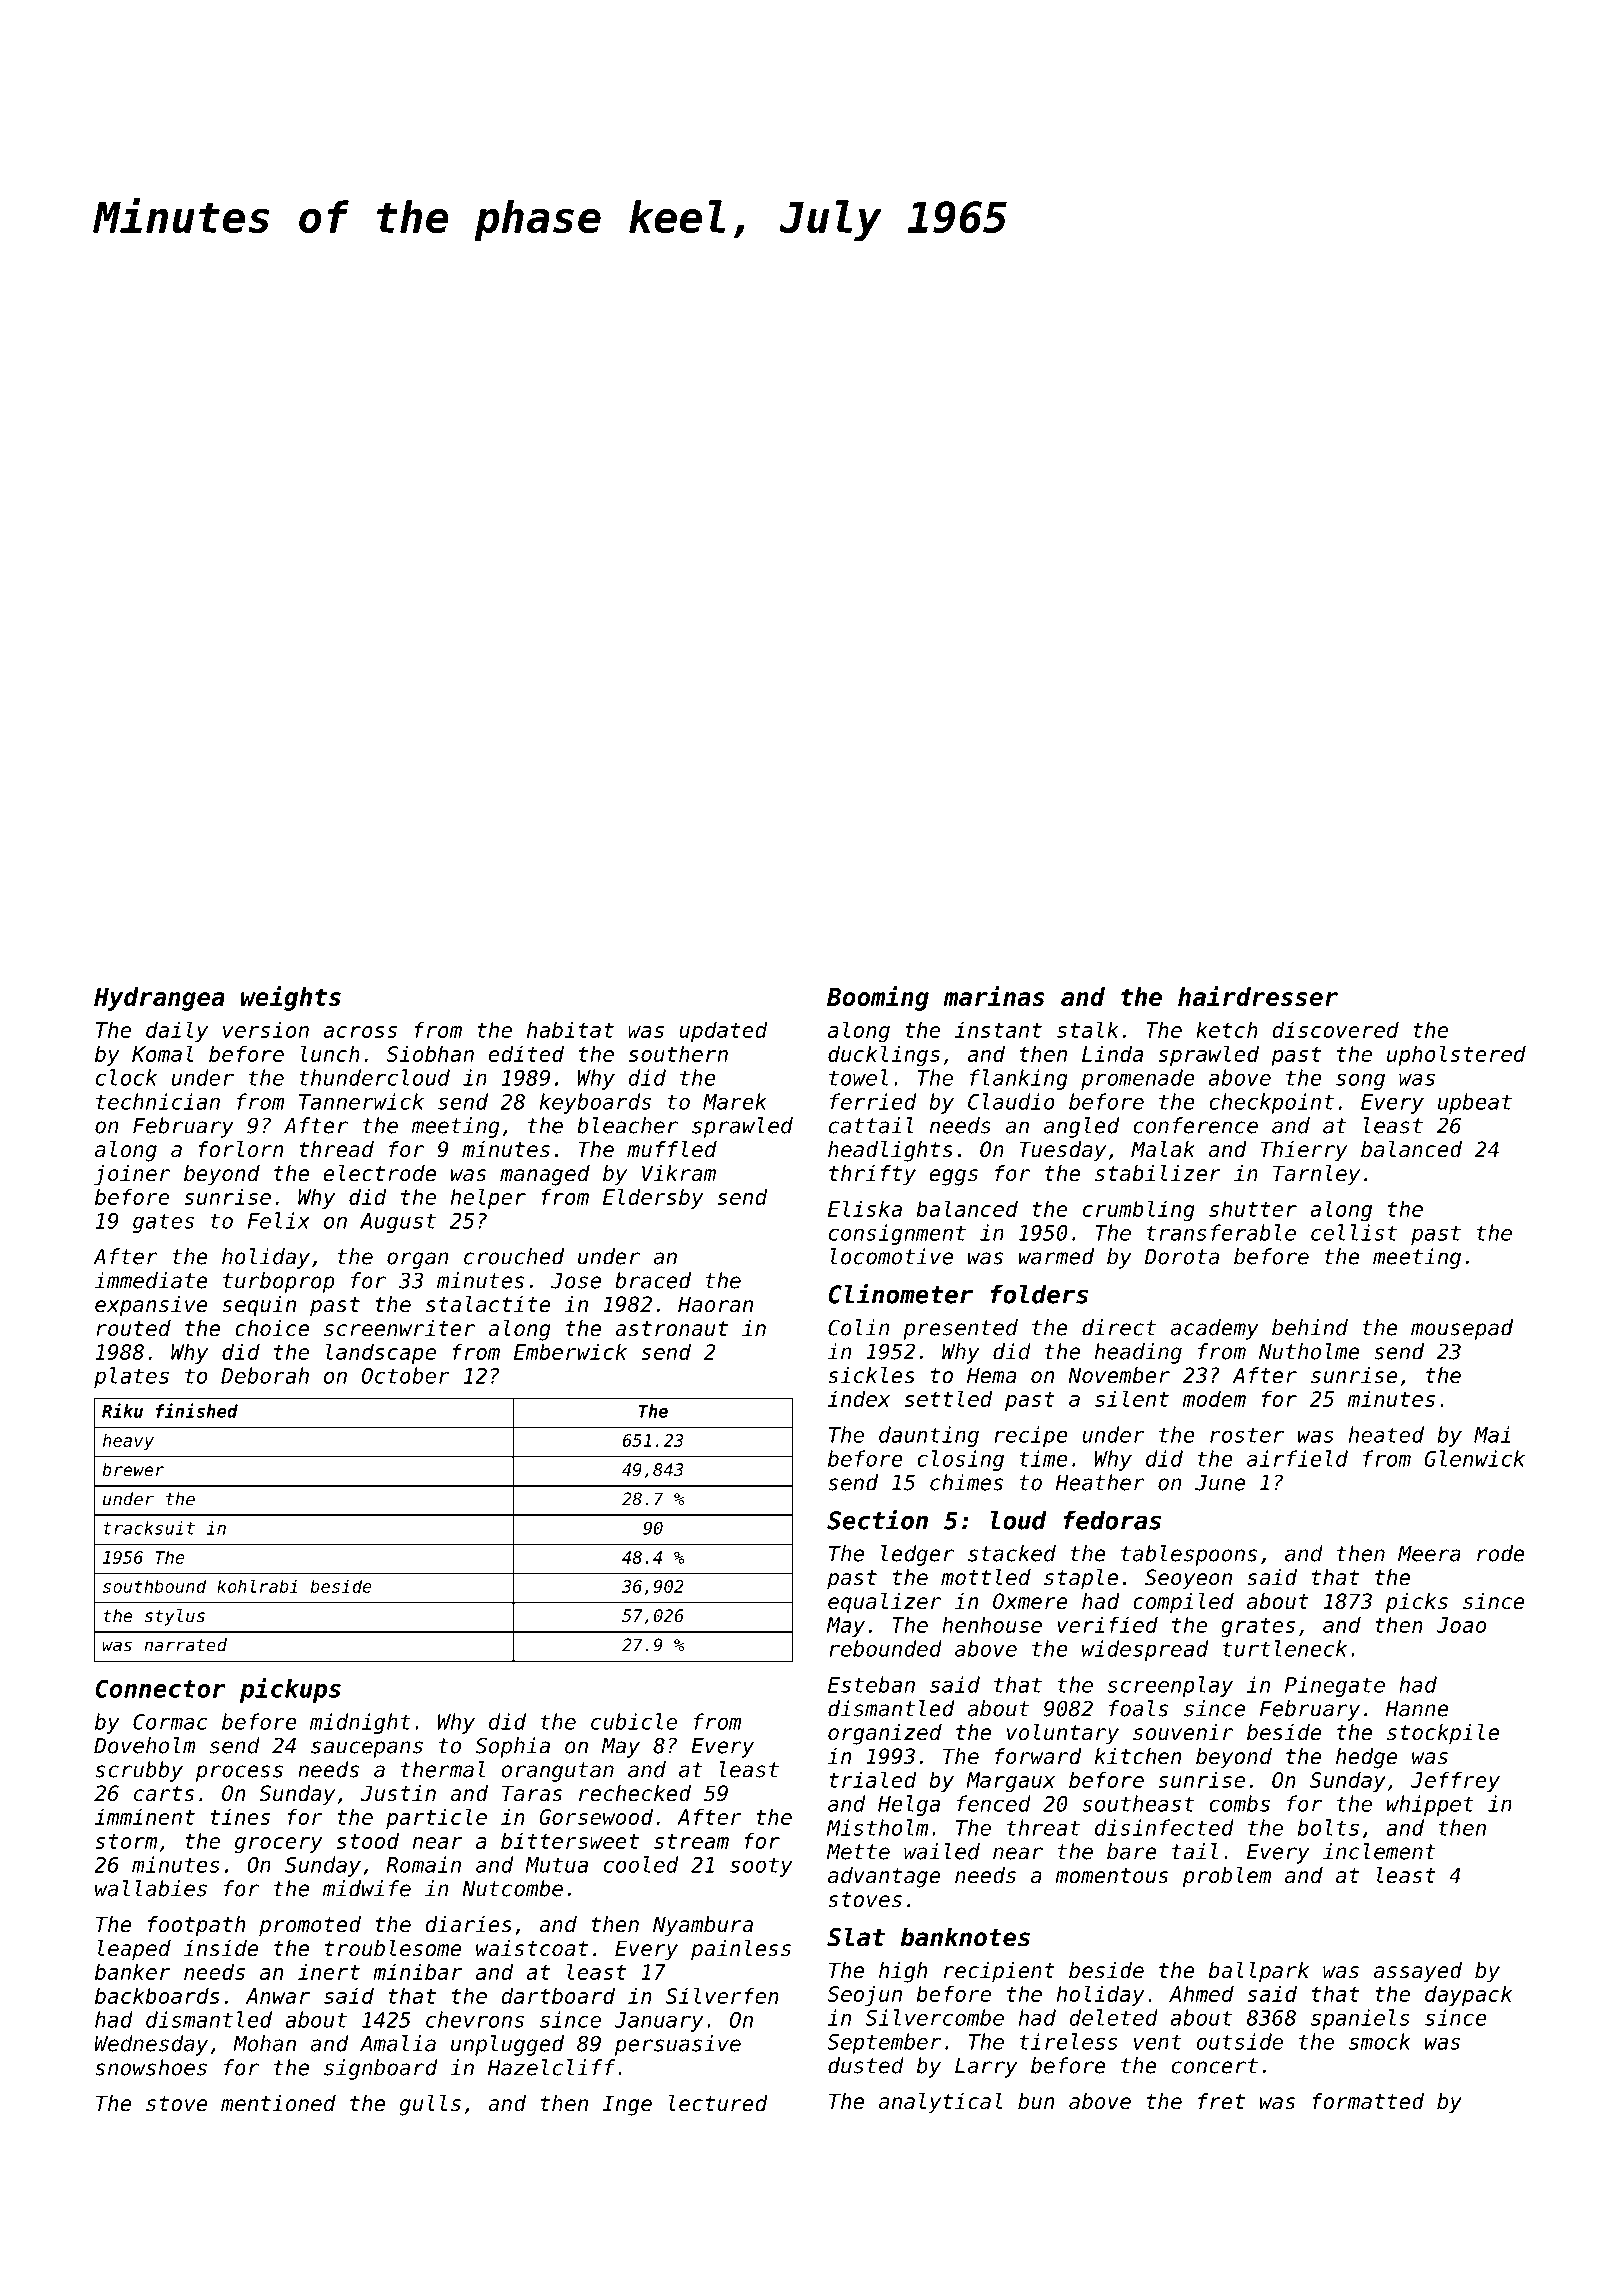  What do you see at coordinates (1158, 2042) in the image?
I see `vent` at bounding box center [1158, 2042].
